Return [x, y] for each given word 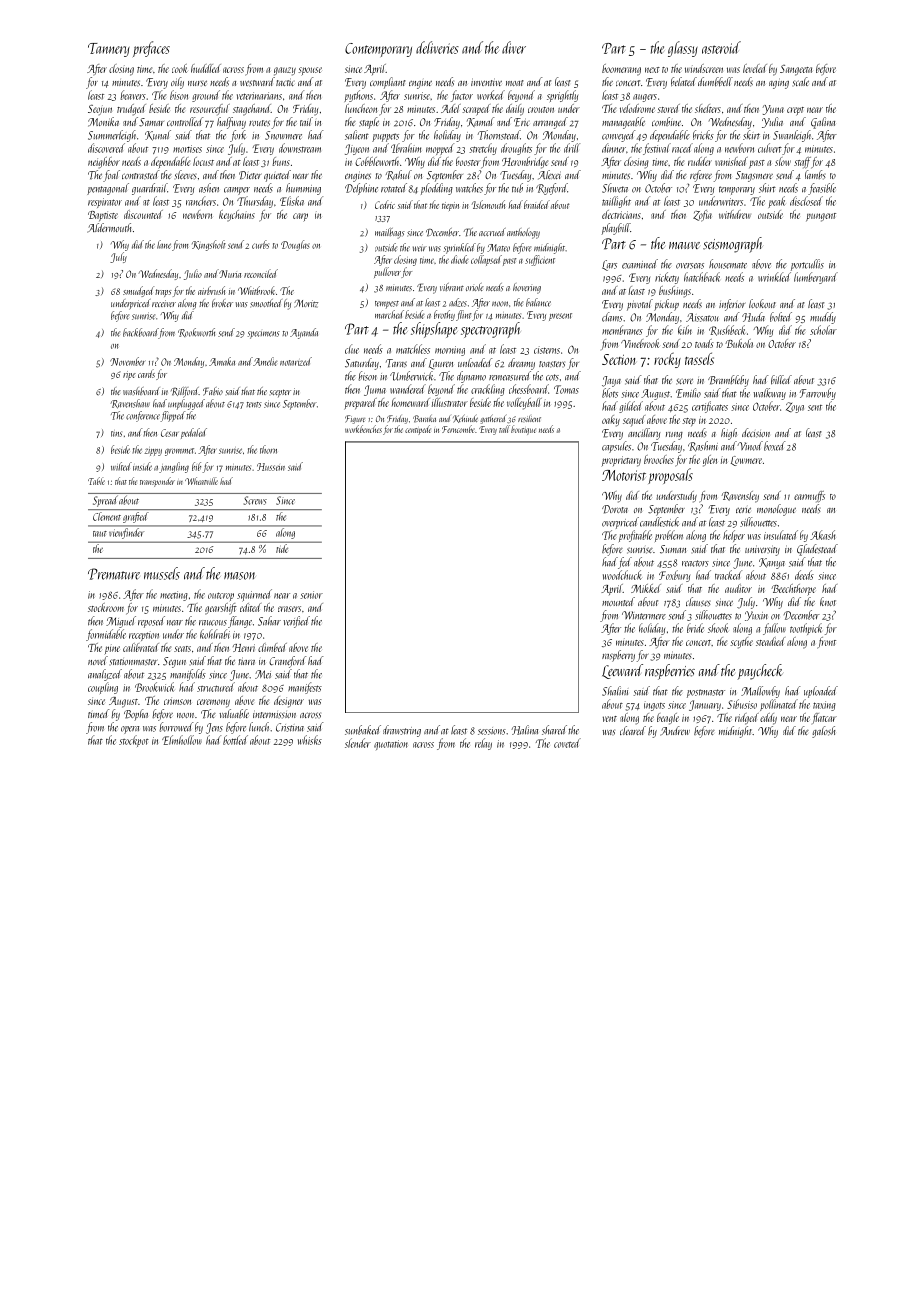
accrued [492, 232]
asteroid [721, 47]
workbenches [363, 429]
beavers [133, 95]
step [689, 422]
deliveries [437, 47]
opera [130, 730]
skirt [751, 135]
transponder [157, 482]
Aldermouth [109, 228]
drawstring [402, 731]
